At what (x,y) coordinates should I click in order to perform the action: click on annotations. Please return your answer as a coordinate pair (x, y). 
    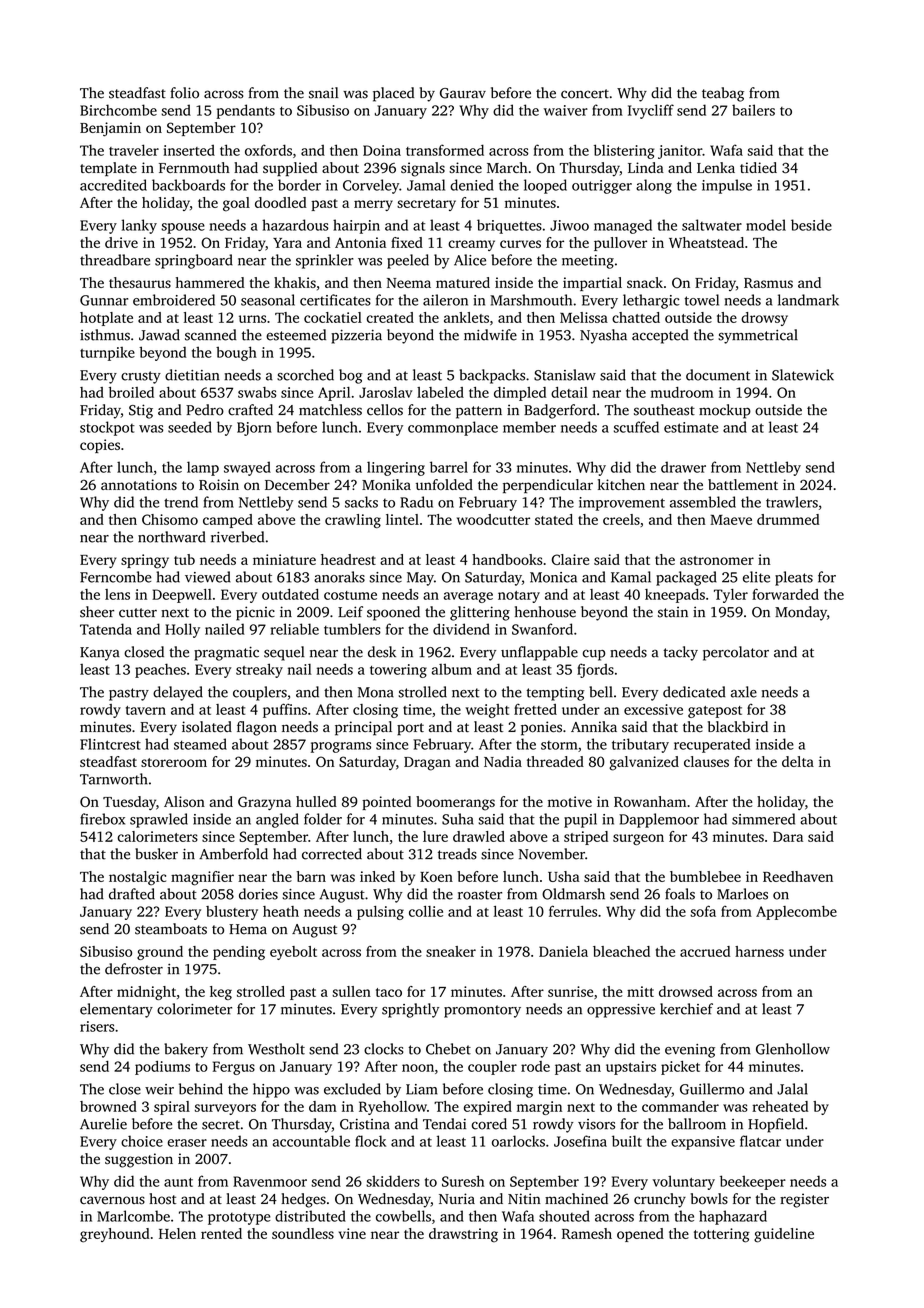
    Looking at the image, I should click on (139, 484).
